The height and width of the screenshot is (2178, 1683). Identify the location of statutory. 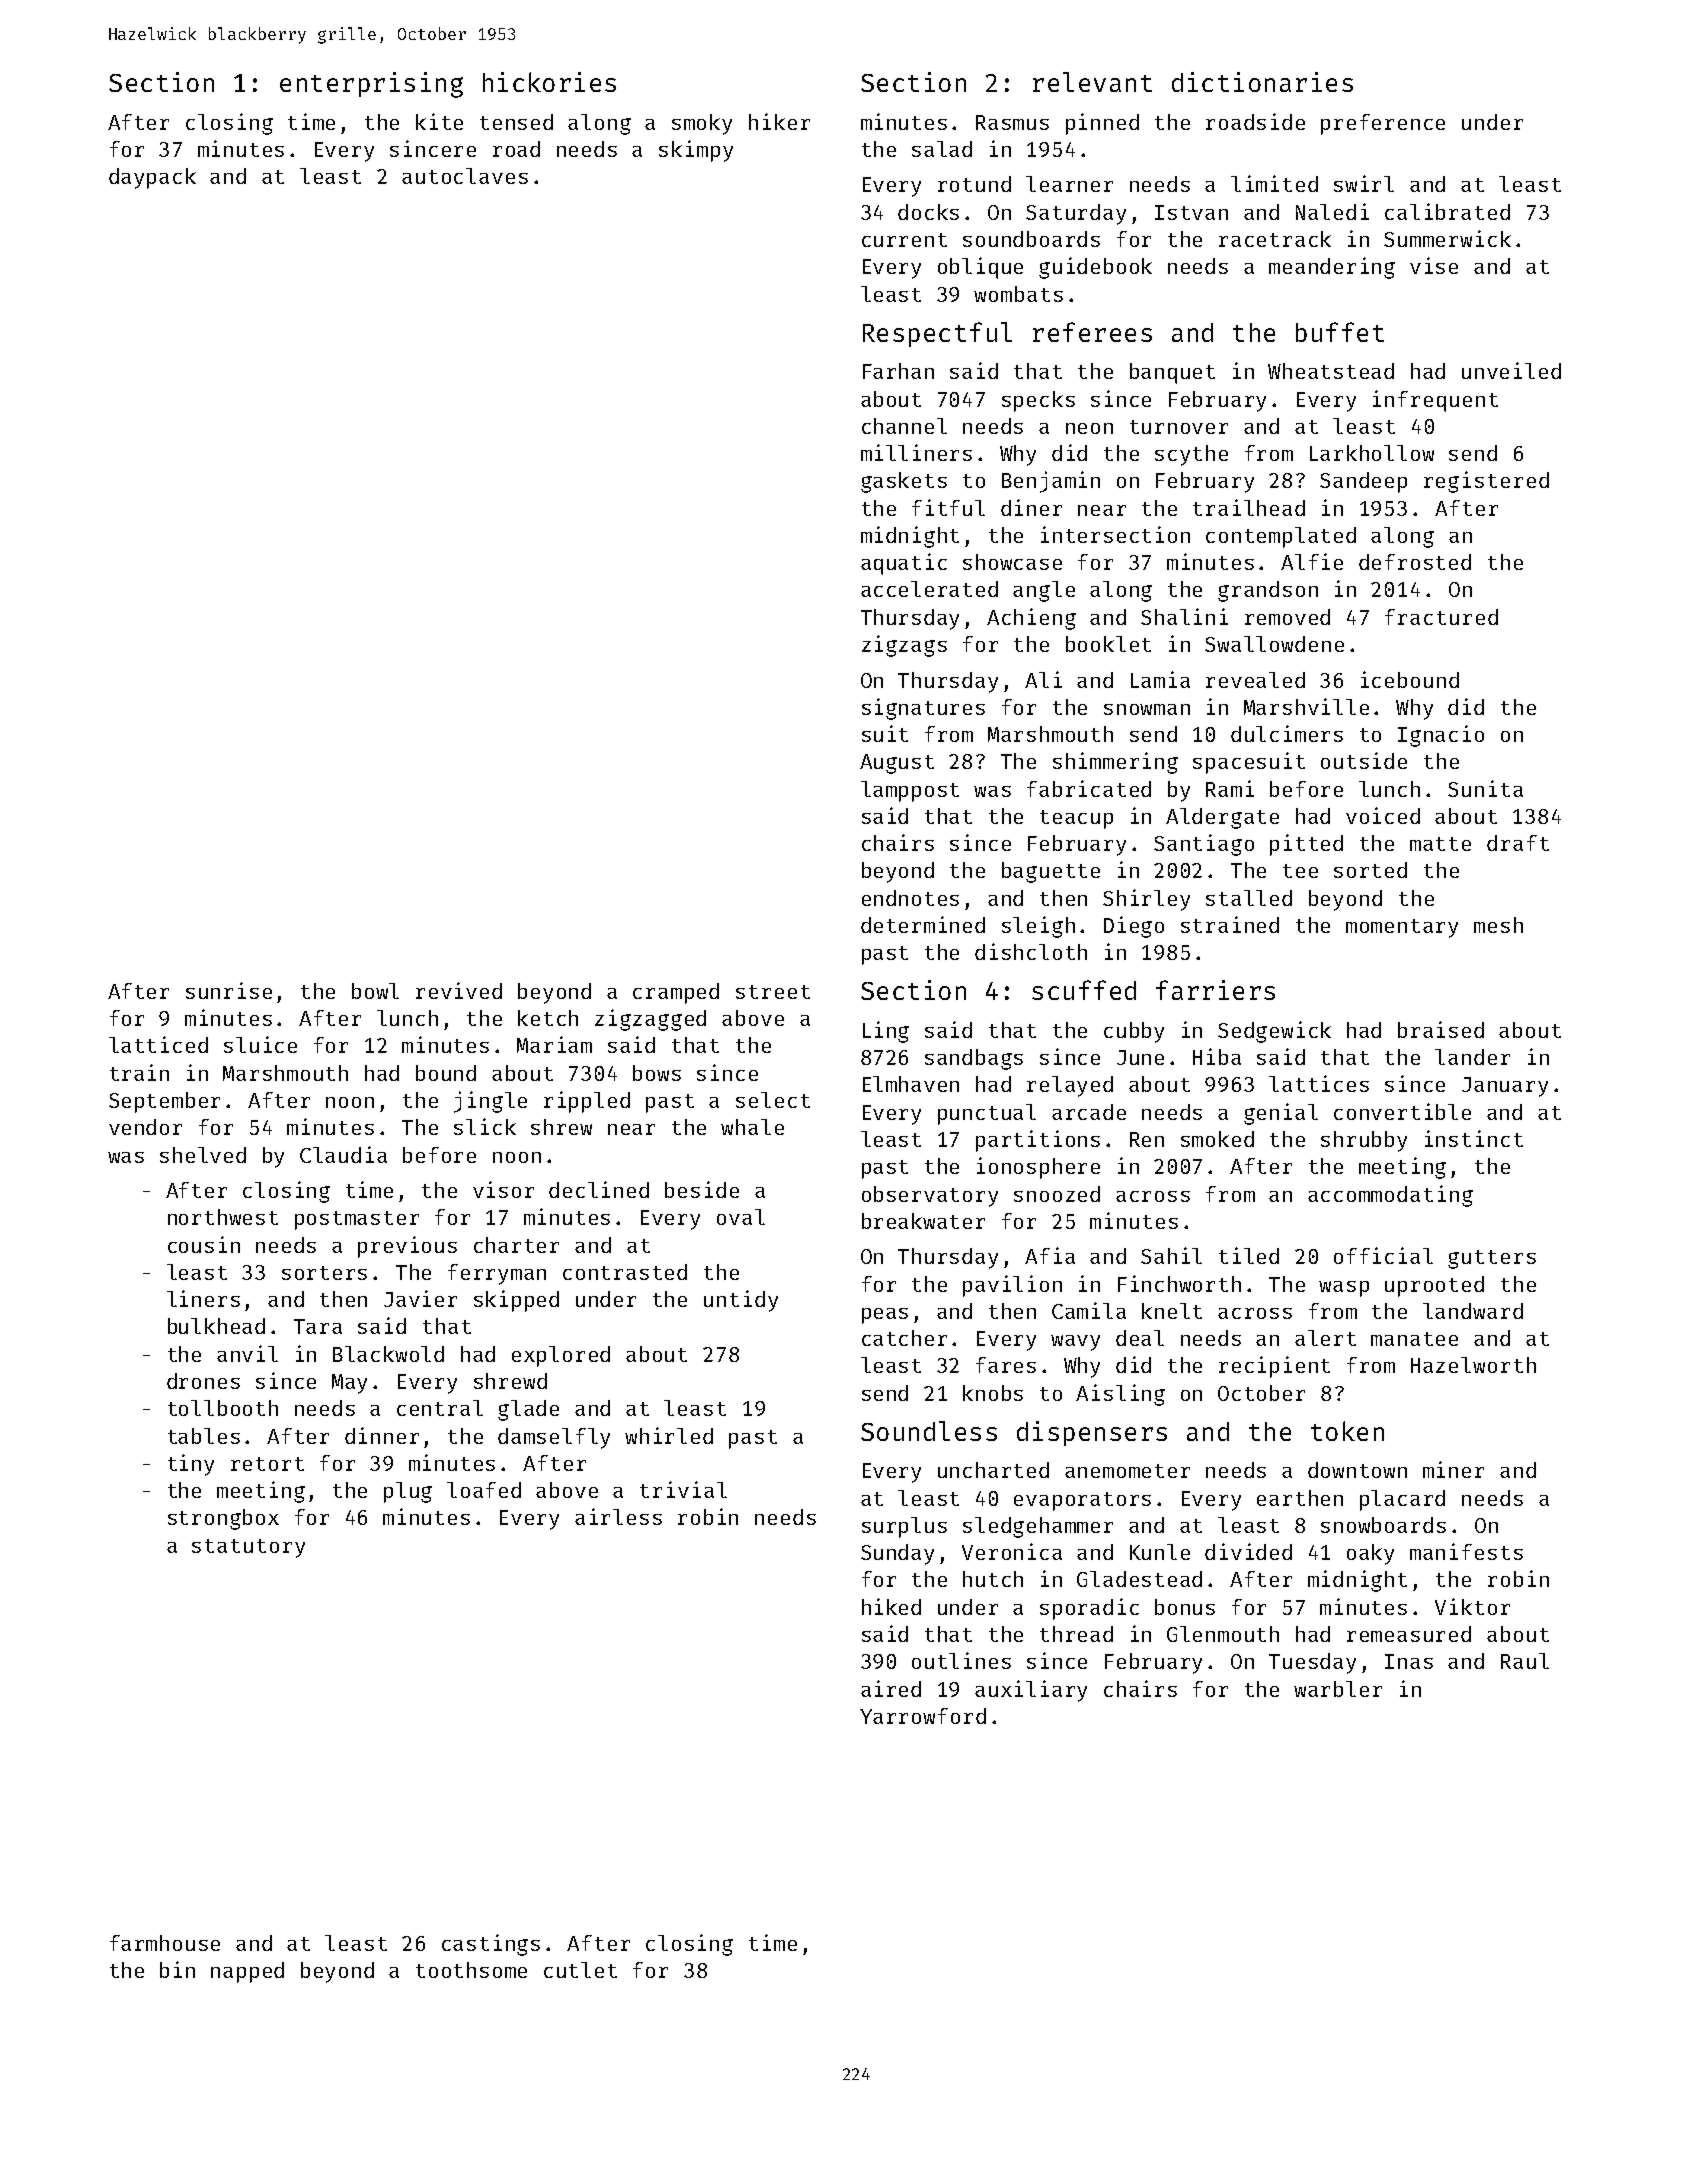
(248, 1548).
